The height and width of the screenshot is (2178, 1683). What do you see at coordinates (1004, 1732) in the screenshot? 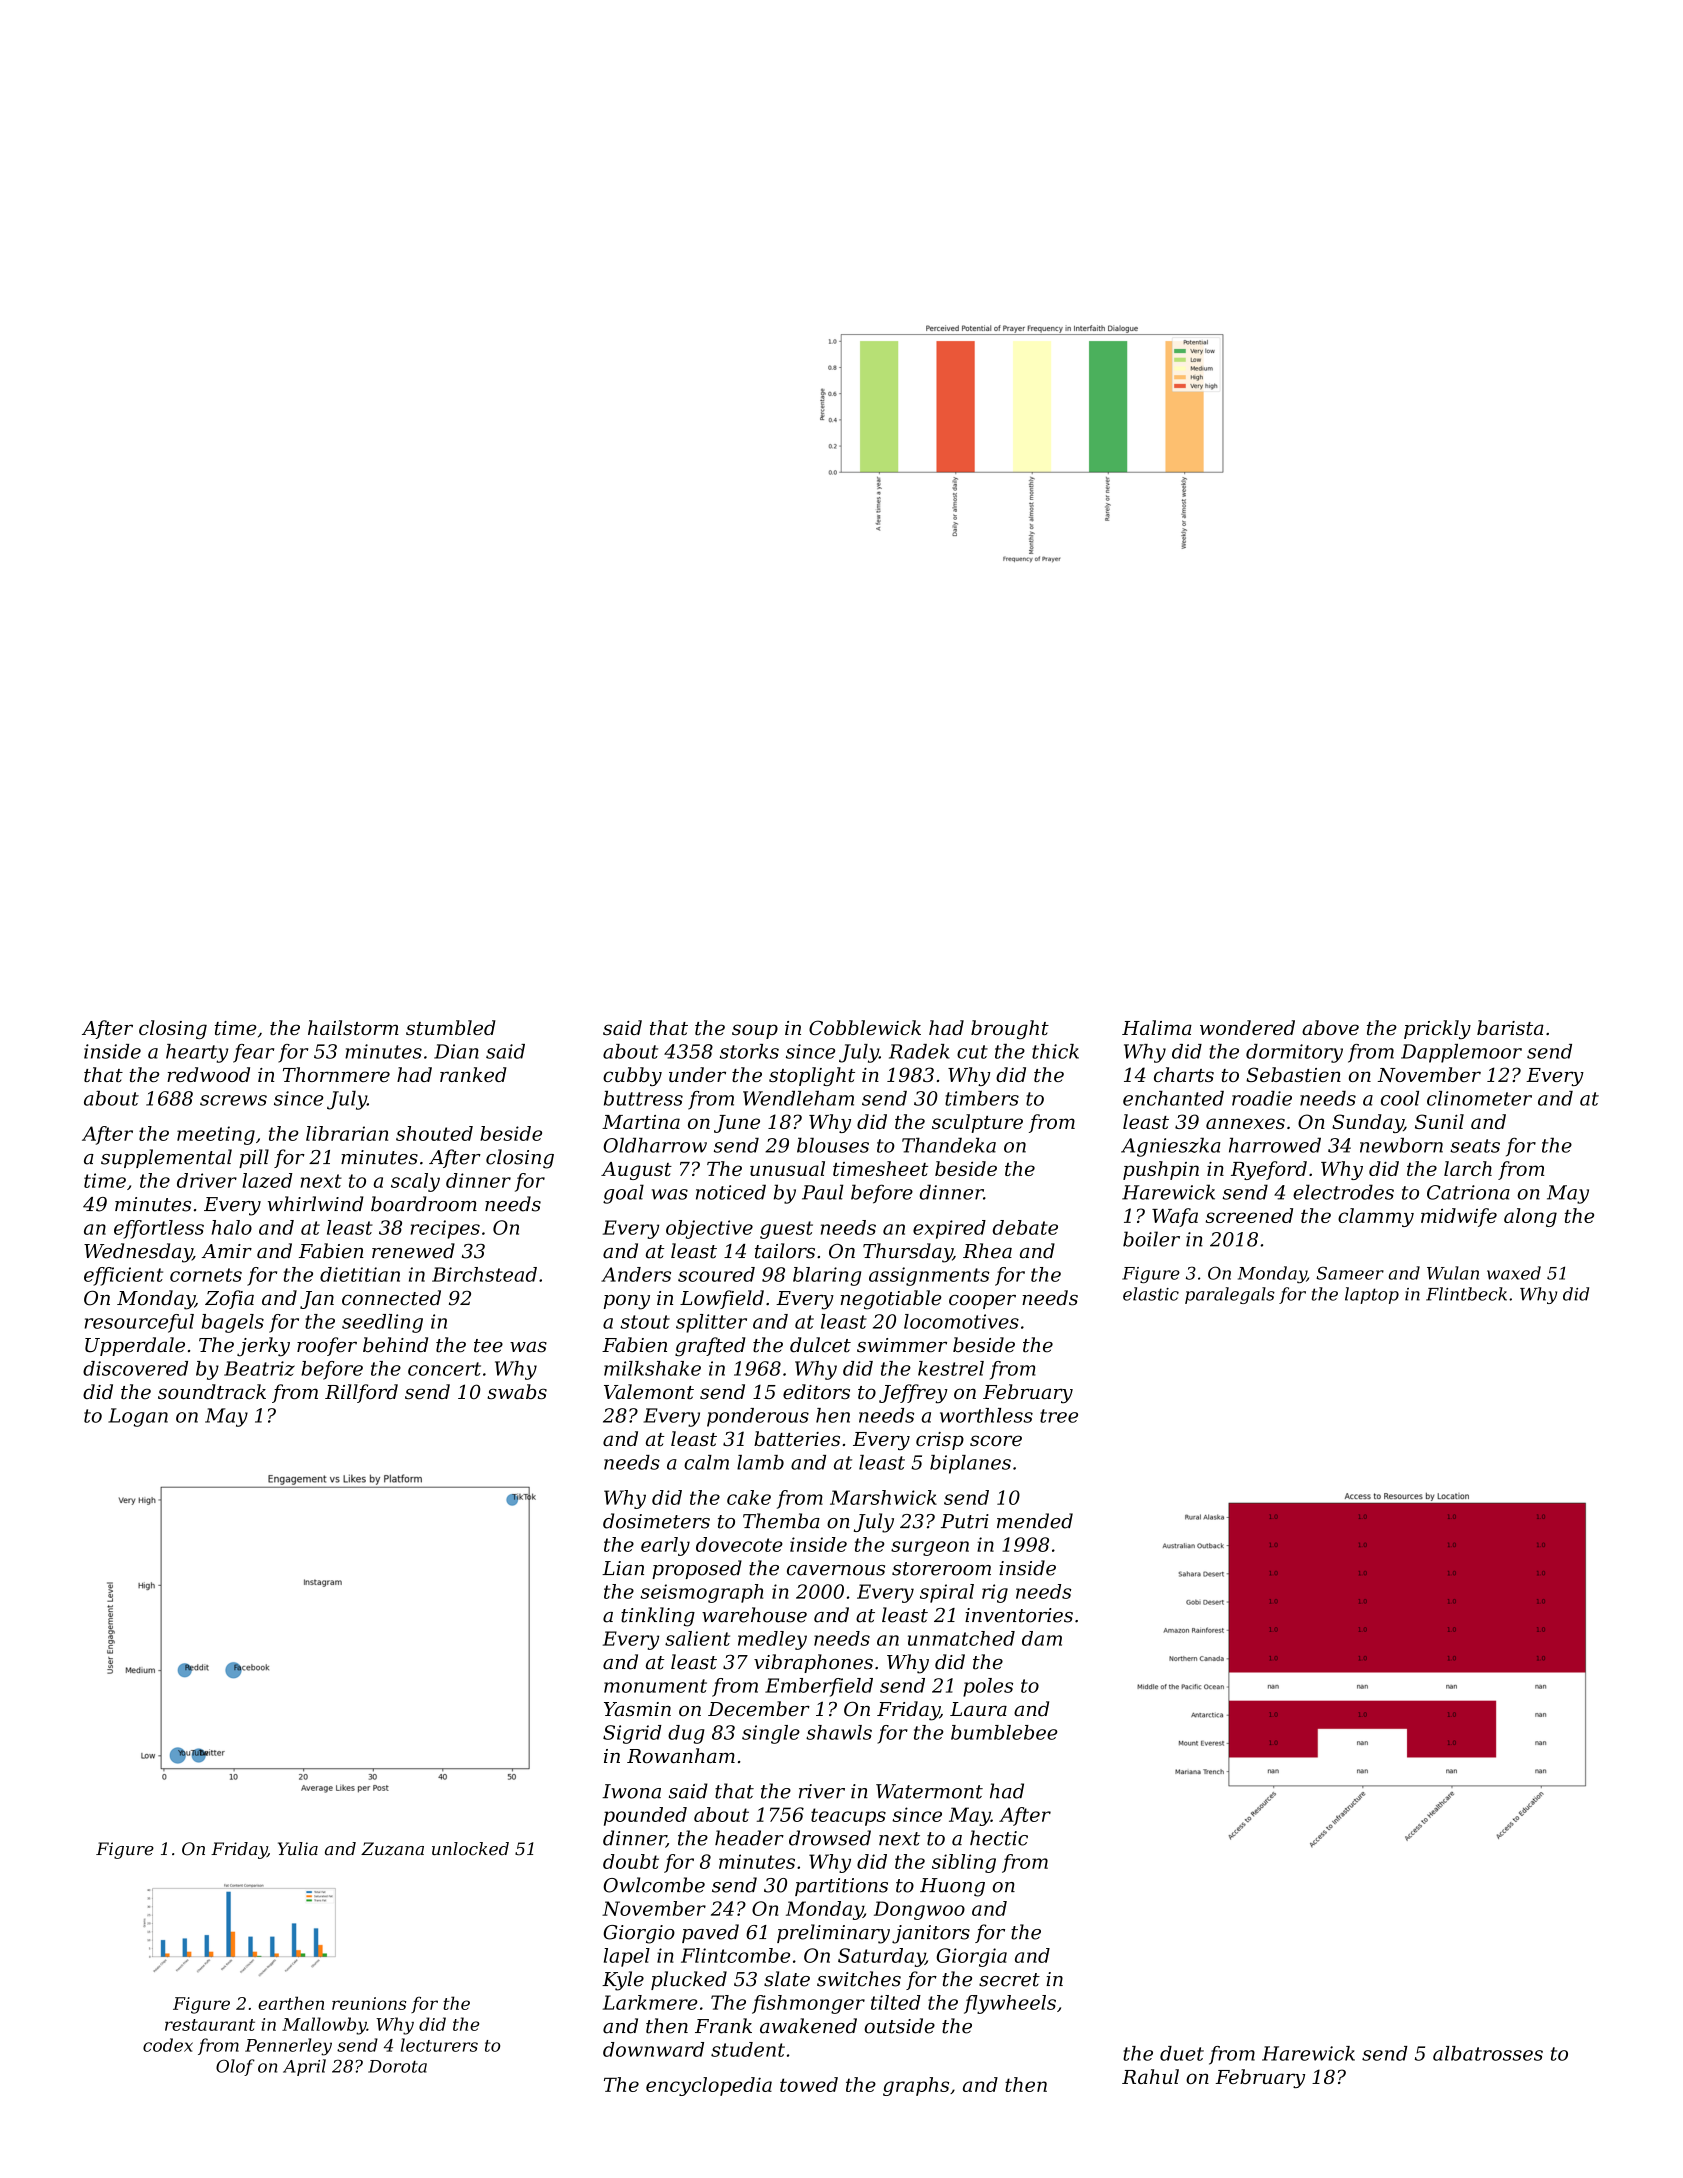
I see `bumblebee` at bounding box center [1004, 1732].
